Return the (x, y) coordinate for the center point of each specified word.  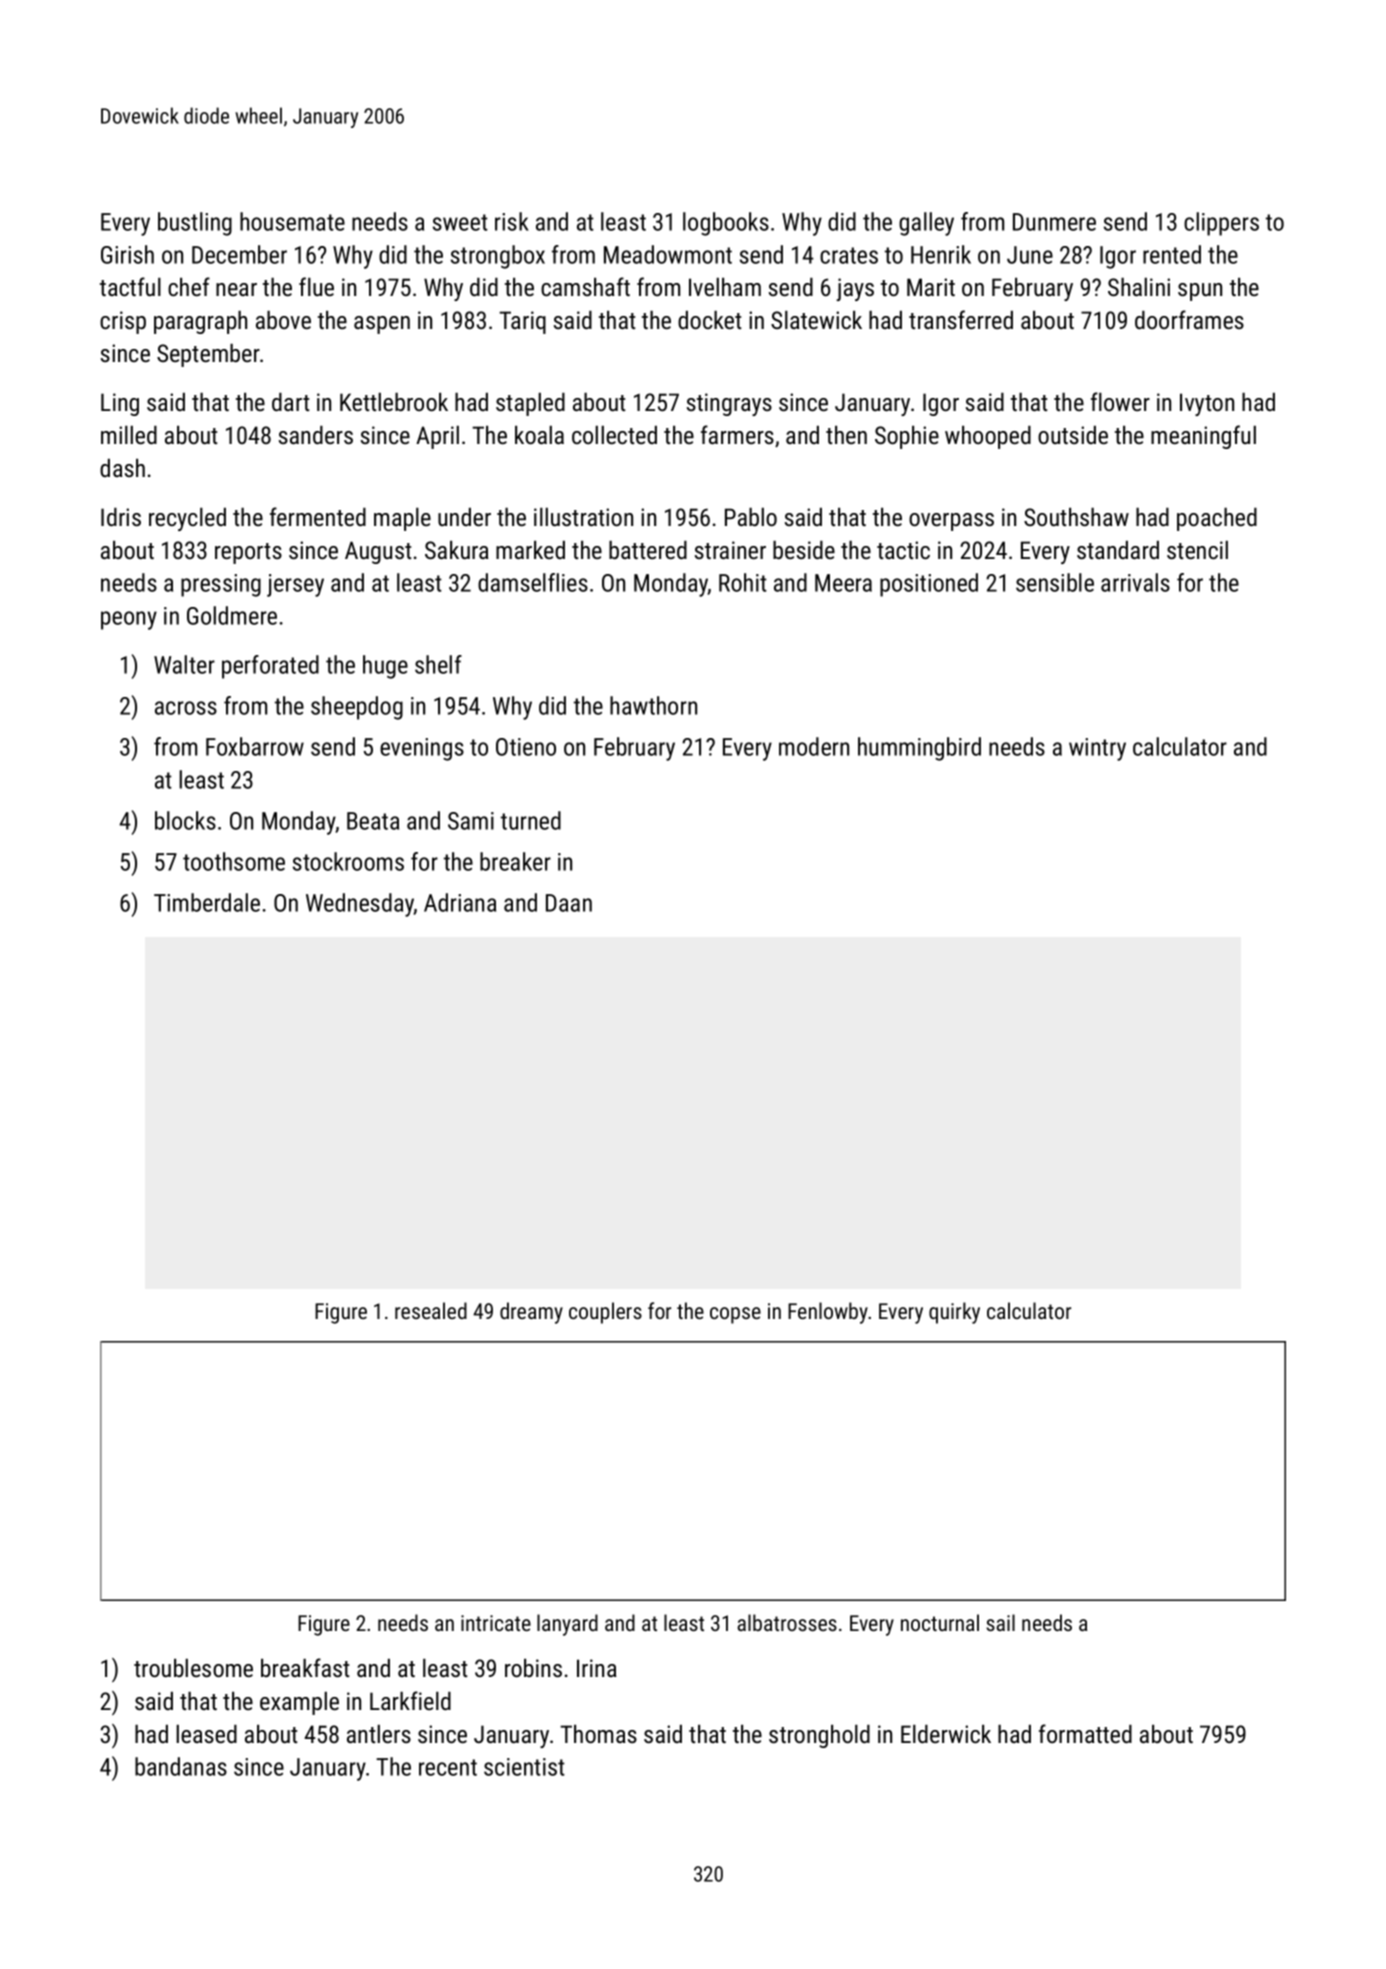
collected (614, 435)
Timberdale (207, 902)
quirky (954, 1313)
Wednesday (360, 905)
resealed (431, 1310)
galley (926, 224)
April (437, 437)
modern (814, 746)
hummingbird (919, 749)
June (1030, 255)
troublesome (193, 1668)
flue (316, 286)
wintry (1097, 749)
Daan (569, 903)
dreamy (531, 1313)
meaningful (1203, 437)
